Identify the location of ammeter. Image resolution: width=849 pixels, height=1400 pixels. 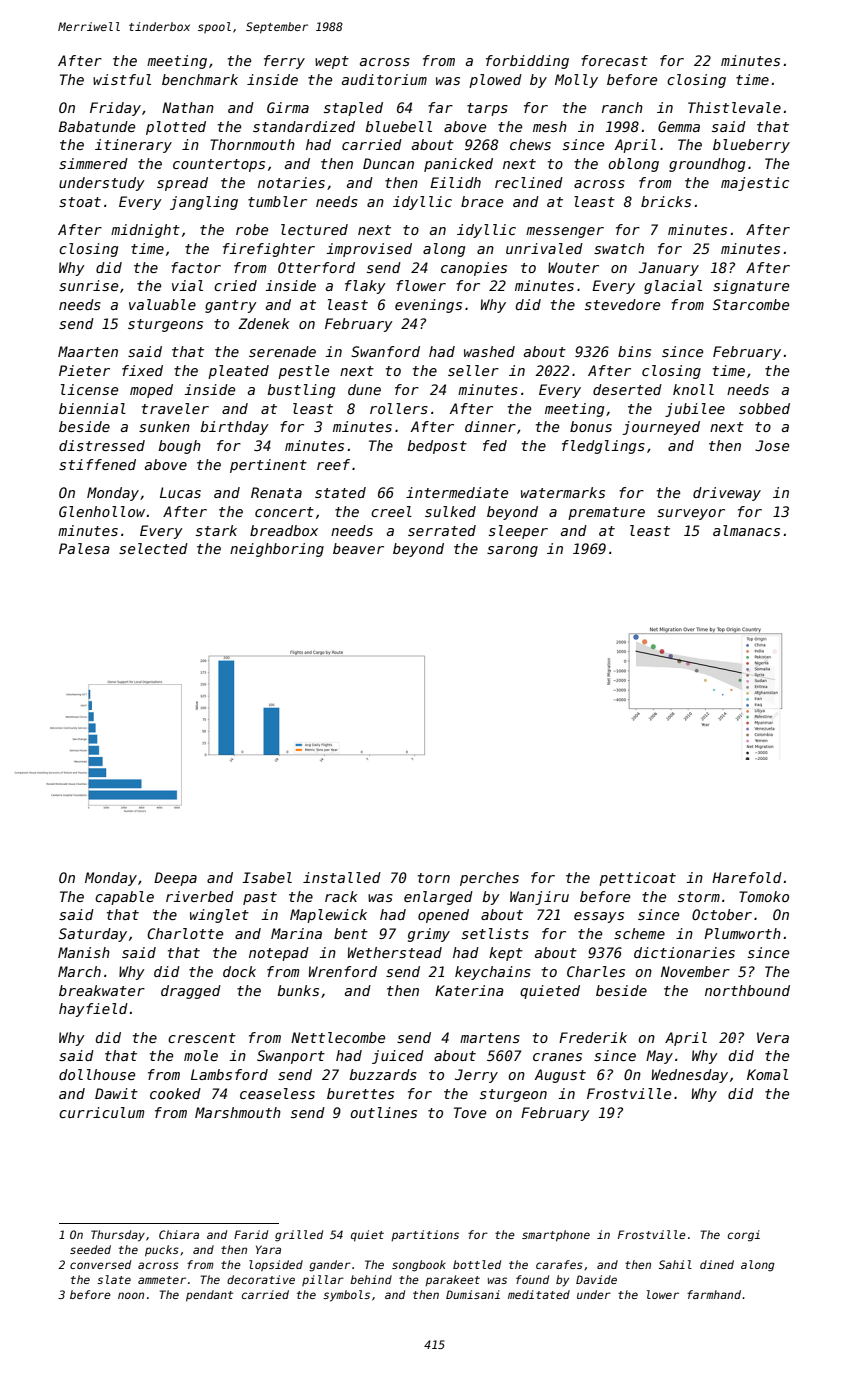
(162, 1280).
